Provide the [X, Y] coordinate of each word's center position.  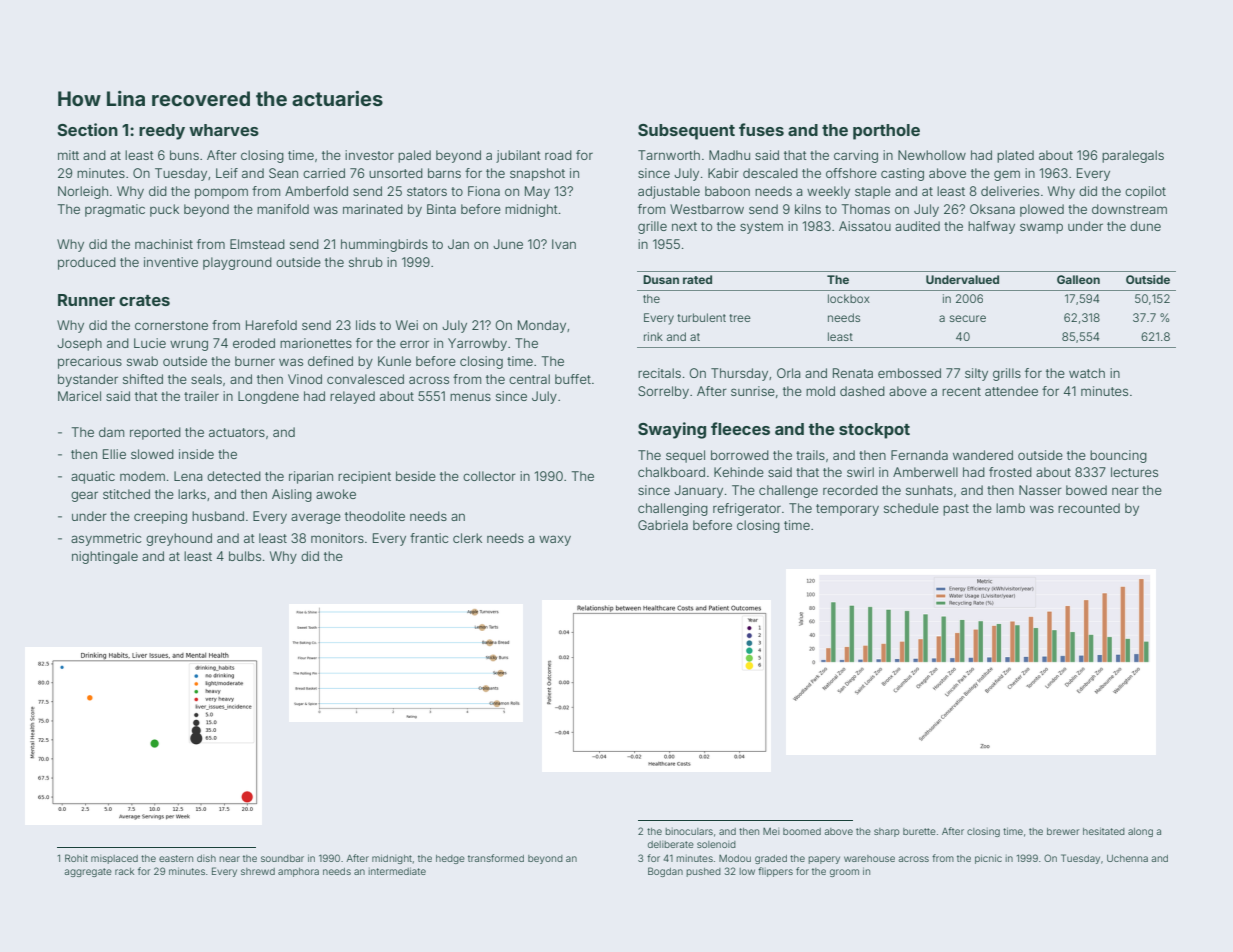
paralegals [1133, 156]
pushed [703, 872]
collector [489, 476]
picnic [988, 859]
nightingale [105, 557]
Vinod [305, 379]
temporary [847, 510]
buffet [573, 379]
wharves [224, 130]
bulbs [245, 556]
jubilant [518, 156]
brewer [1063, 831]
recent [961, 391]
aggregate [88, 872]
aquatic [93, 477]
